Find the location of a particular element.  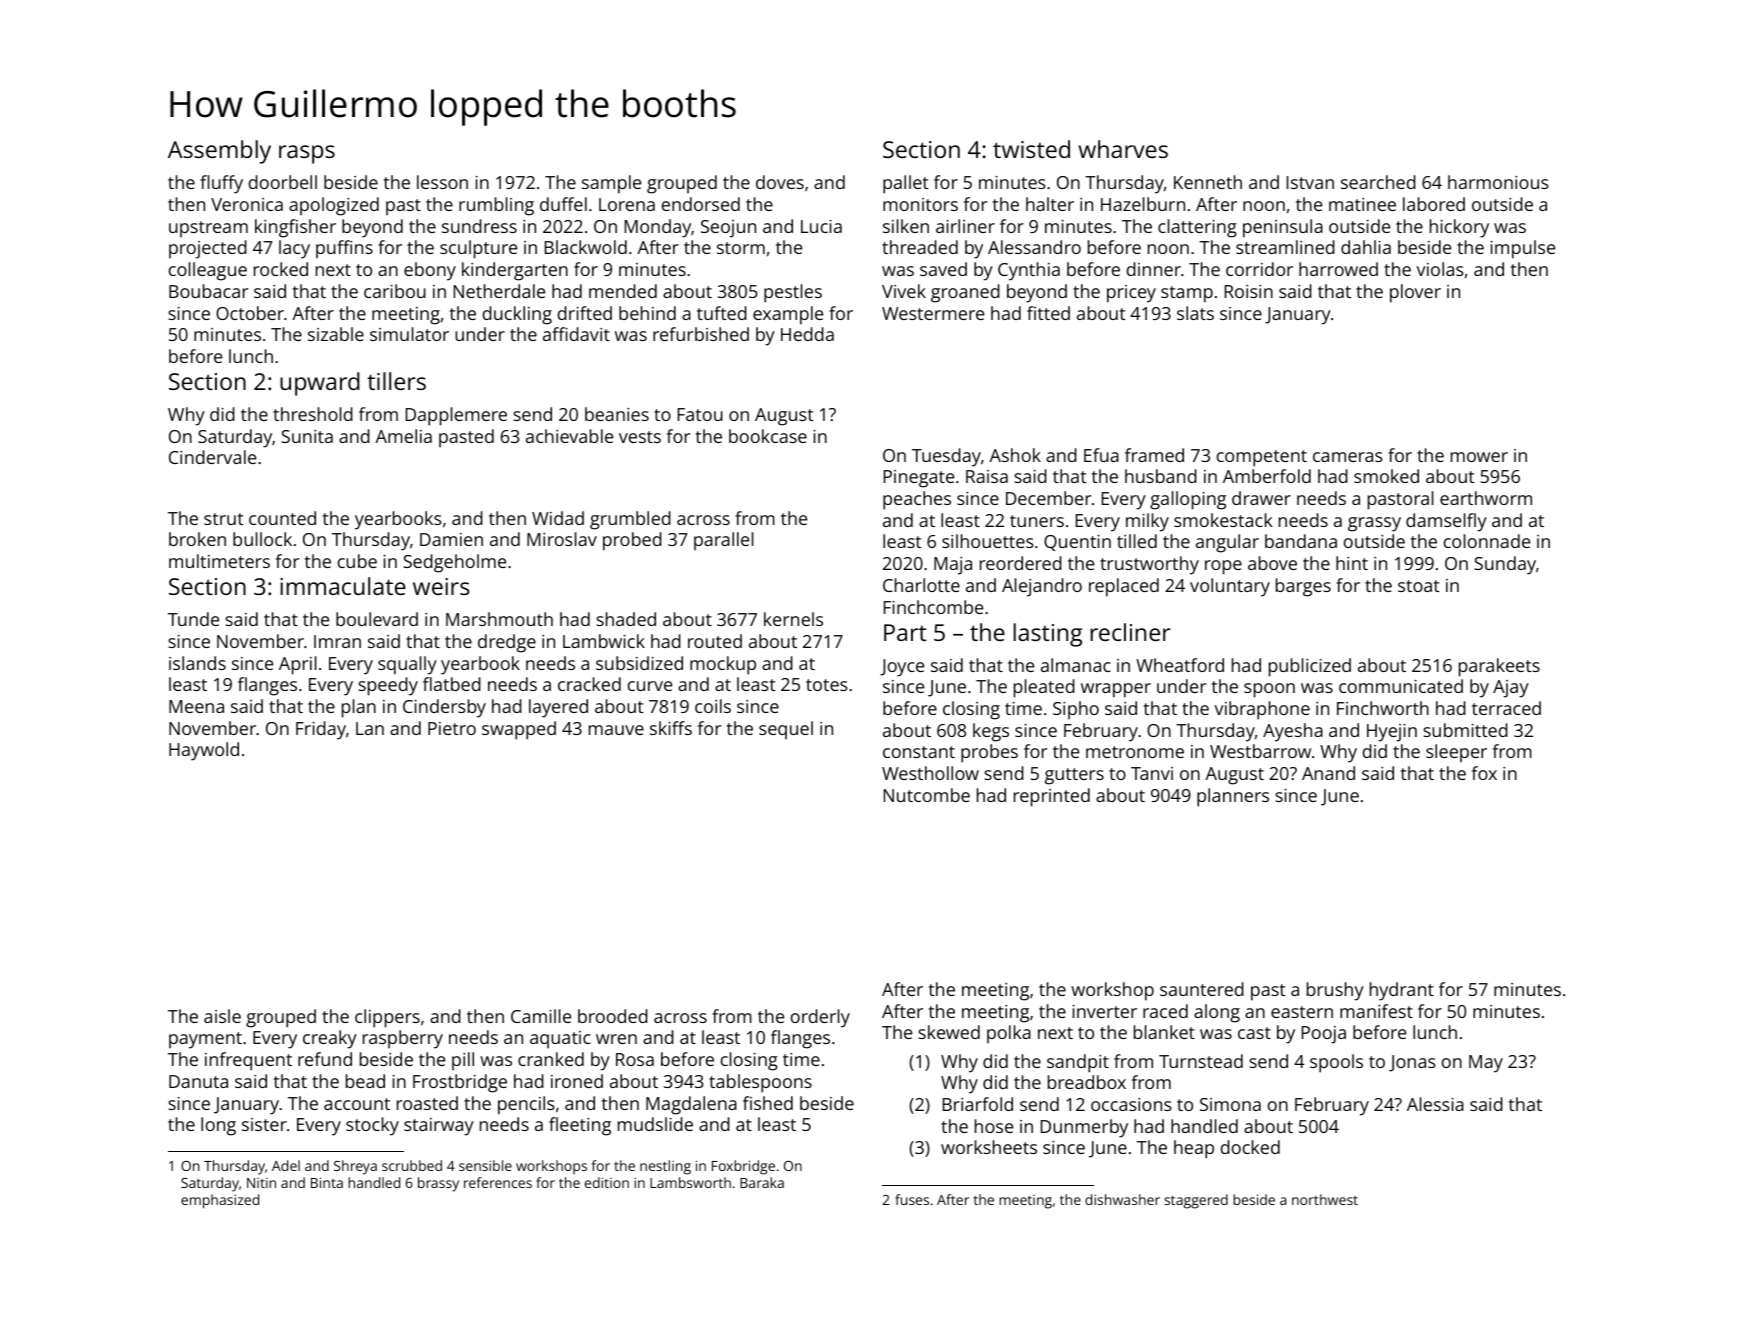

almanac is located at coordinates (1076, 665).
